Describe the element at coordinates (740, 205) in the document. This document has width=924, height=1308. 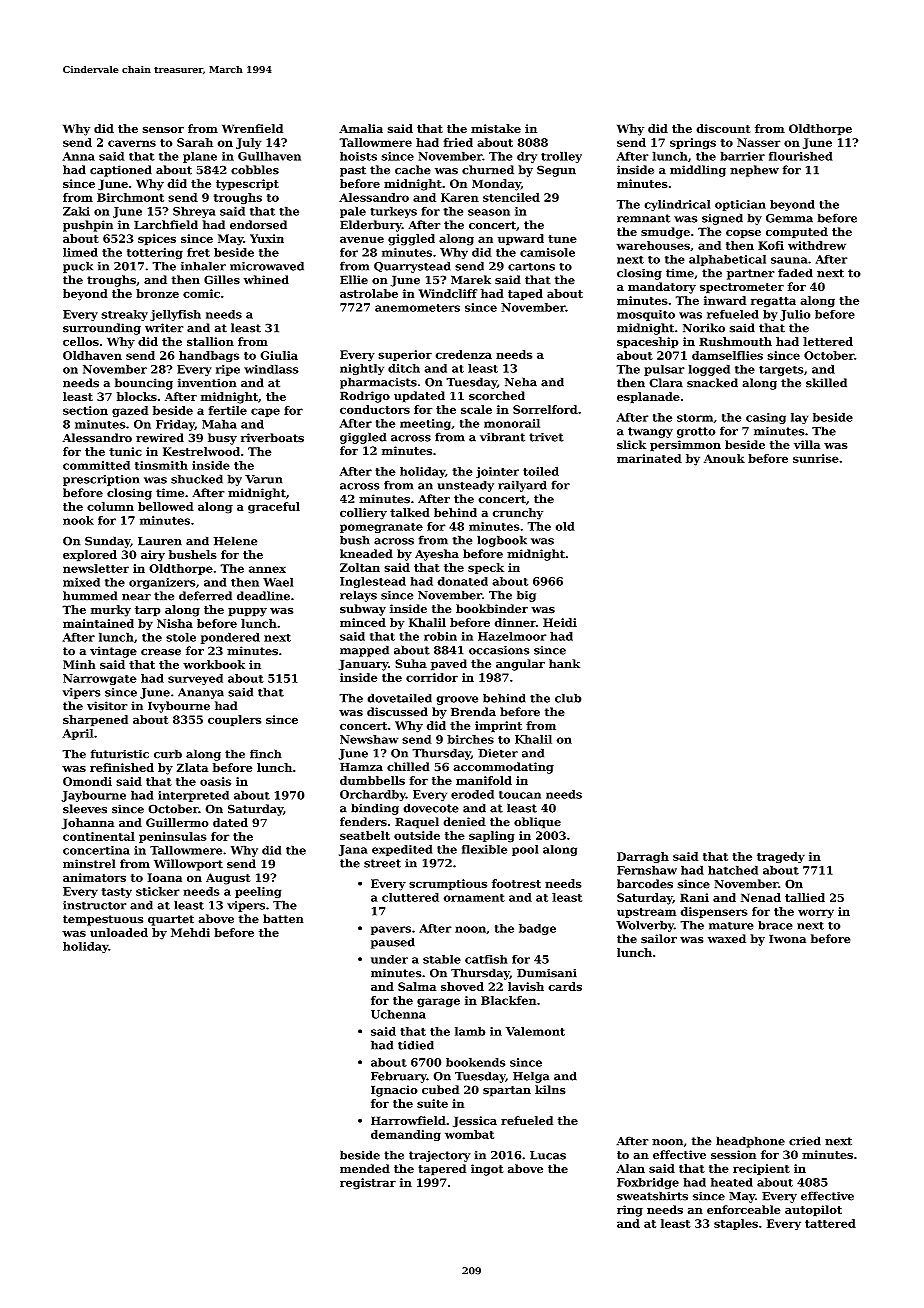
I see `optician` at that location.
